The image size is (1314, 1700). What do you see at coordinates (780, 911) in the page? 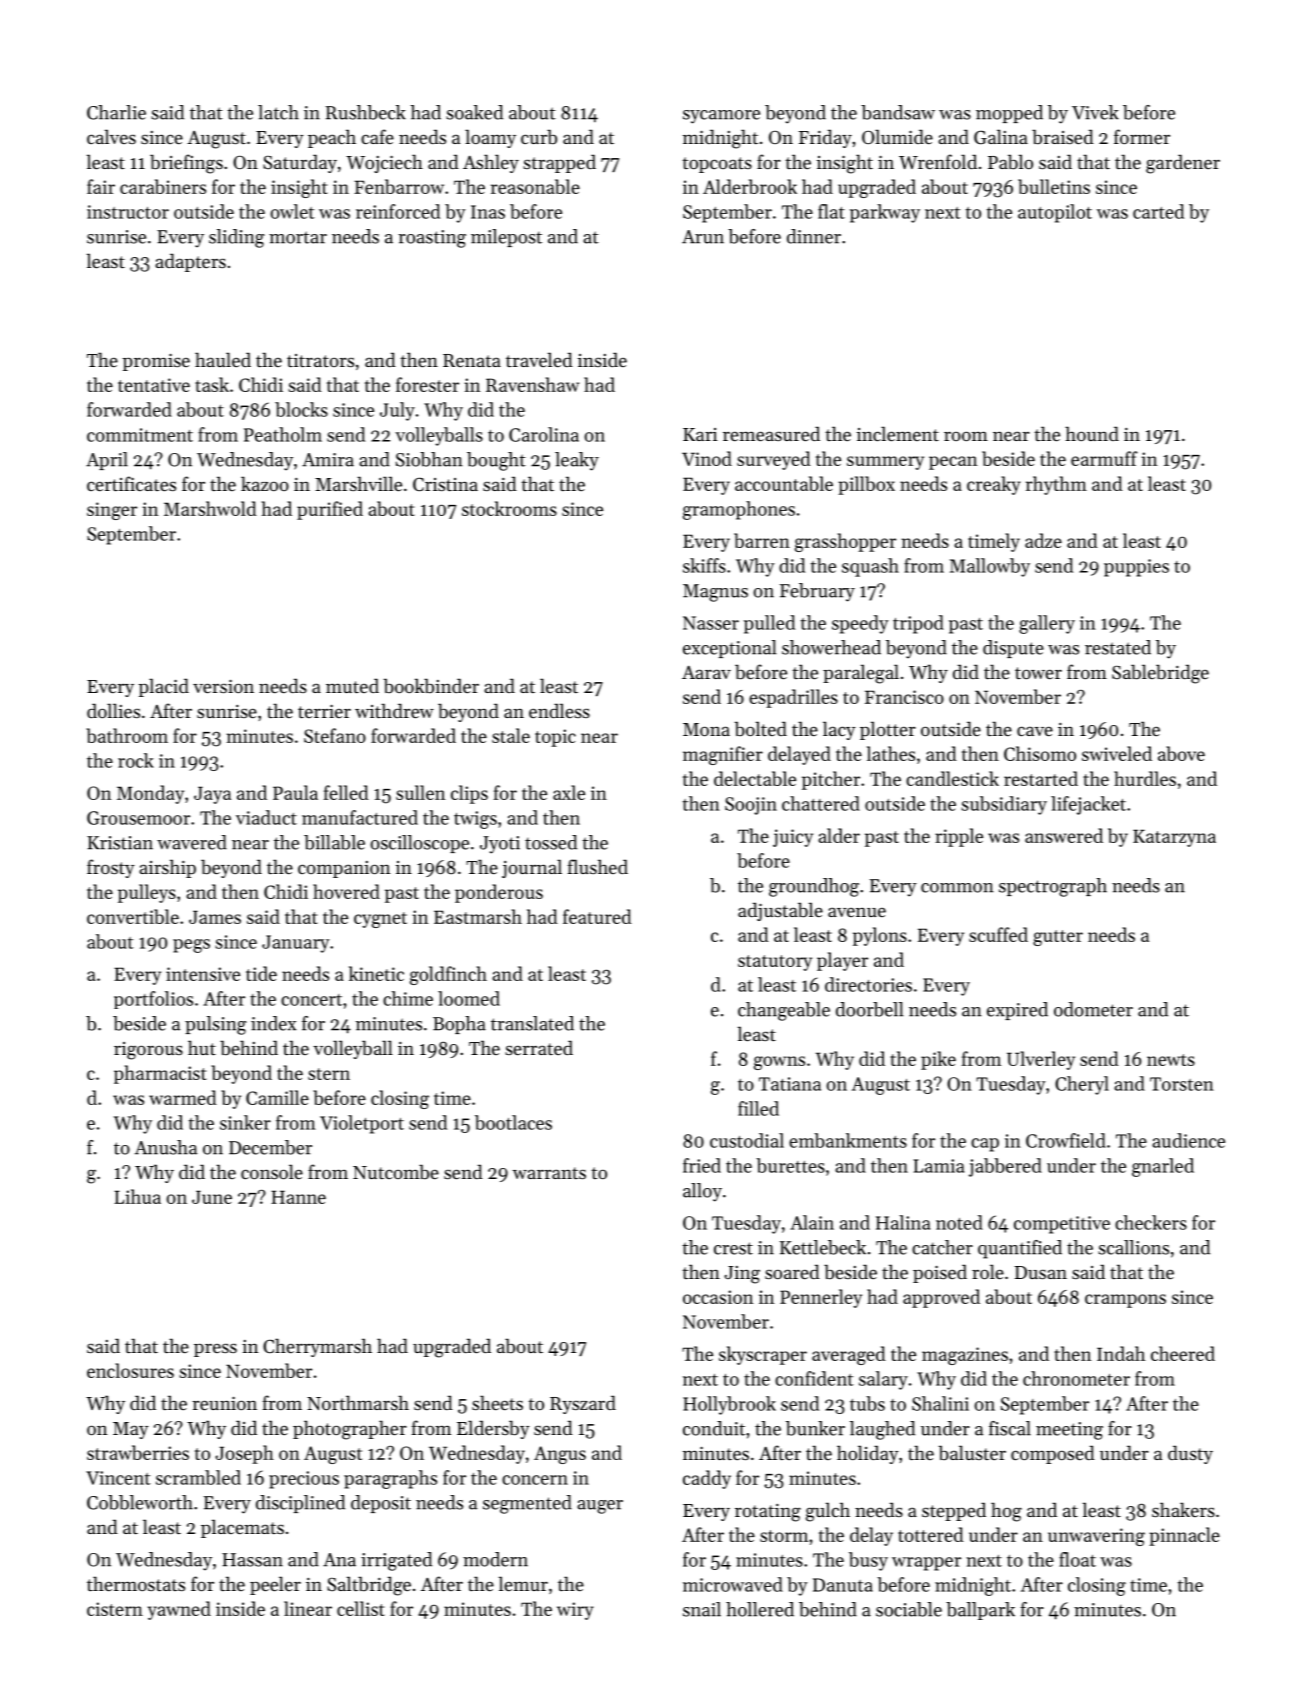
I see `adjustable` at bounding box center [780, 911].
